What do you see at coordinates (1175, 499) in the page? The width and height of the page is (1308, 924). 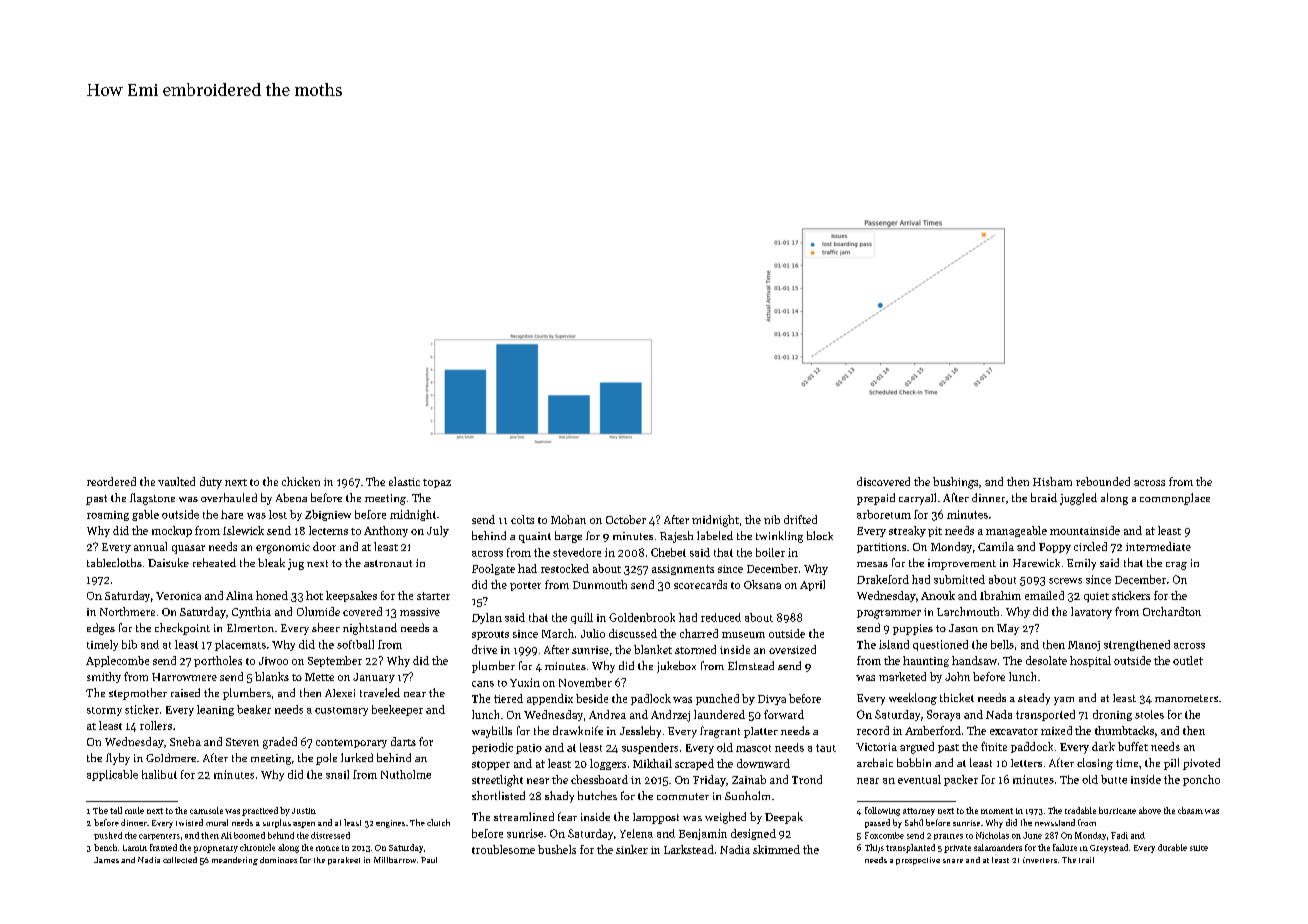 I see `commonplace` at bounding box center [1175, 499].
